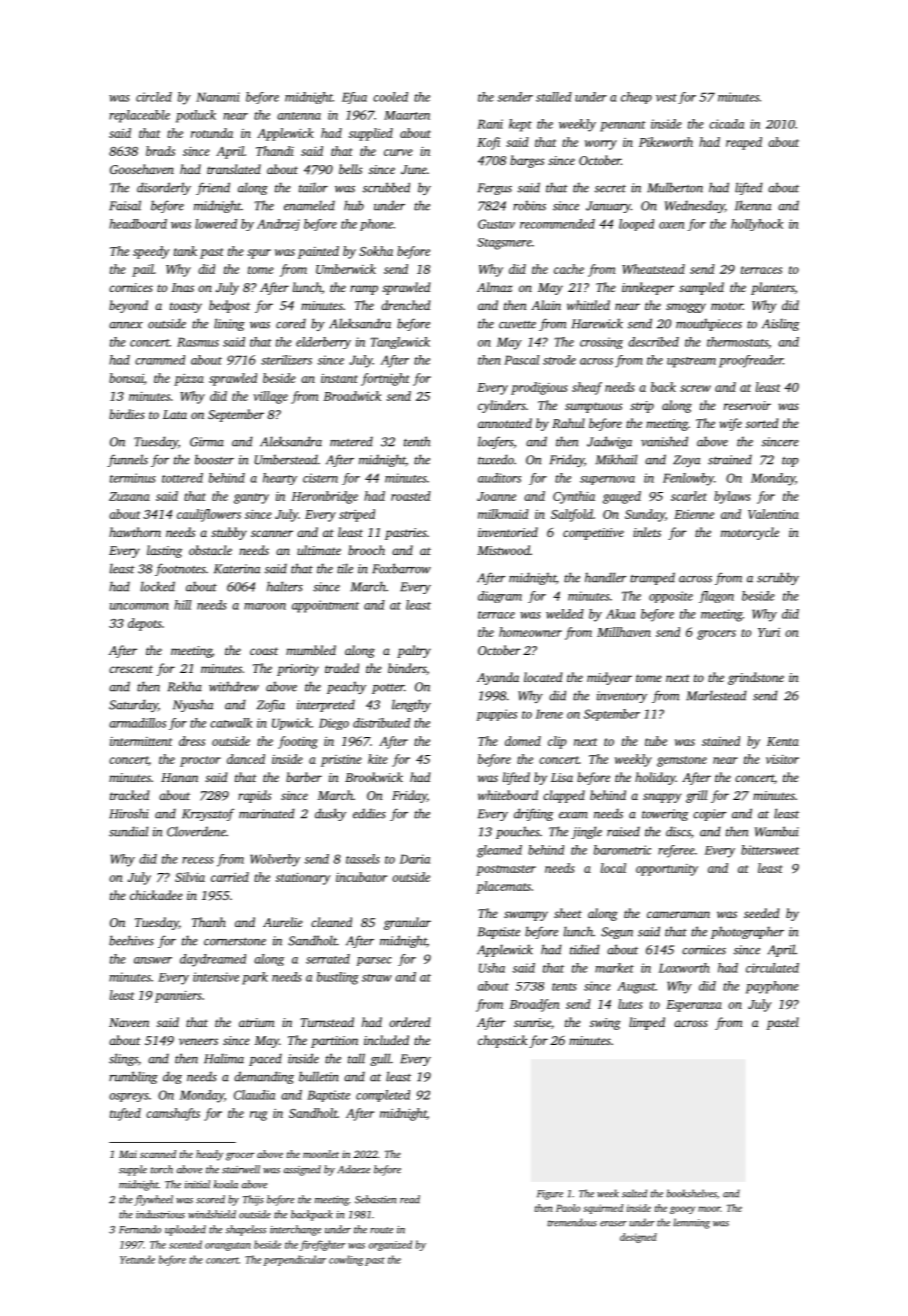 The width and height of the document is (908, 1316). What do you see at coordinates (497, 715) in the document?
I see `puppies` at bounding box center [497, 715].
